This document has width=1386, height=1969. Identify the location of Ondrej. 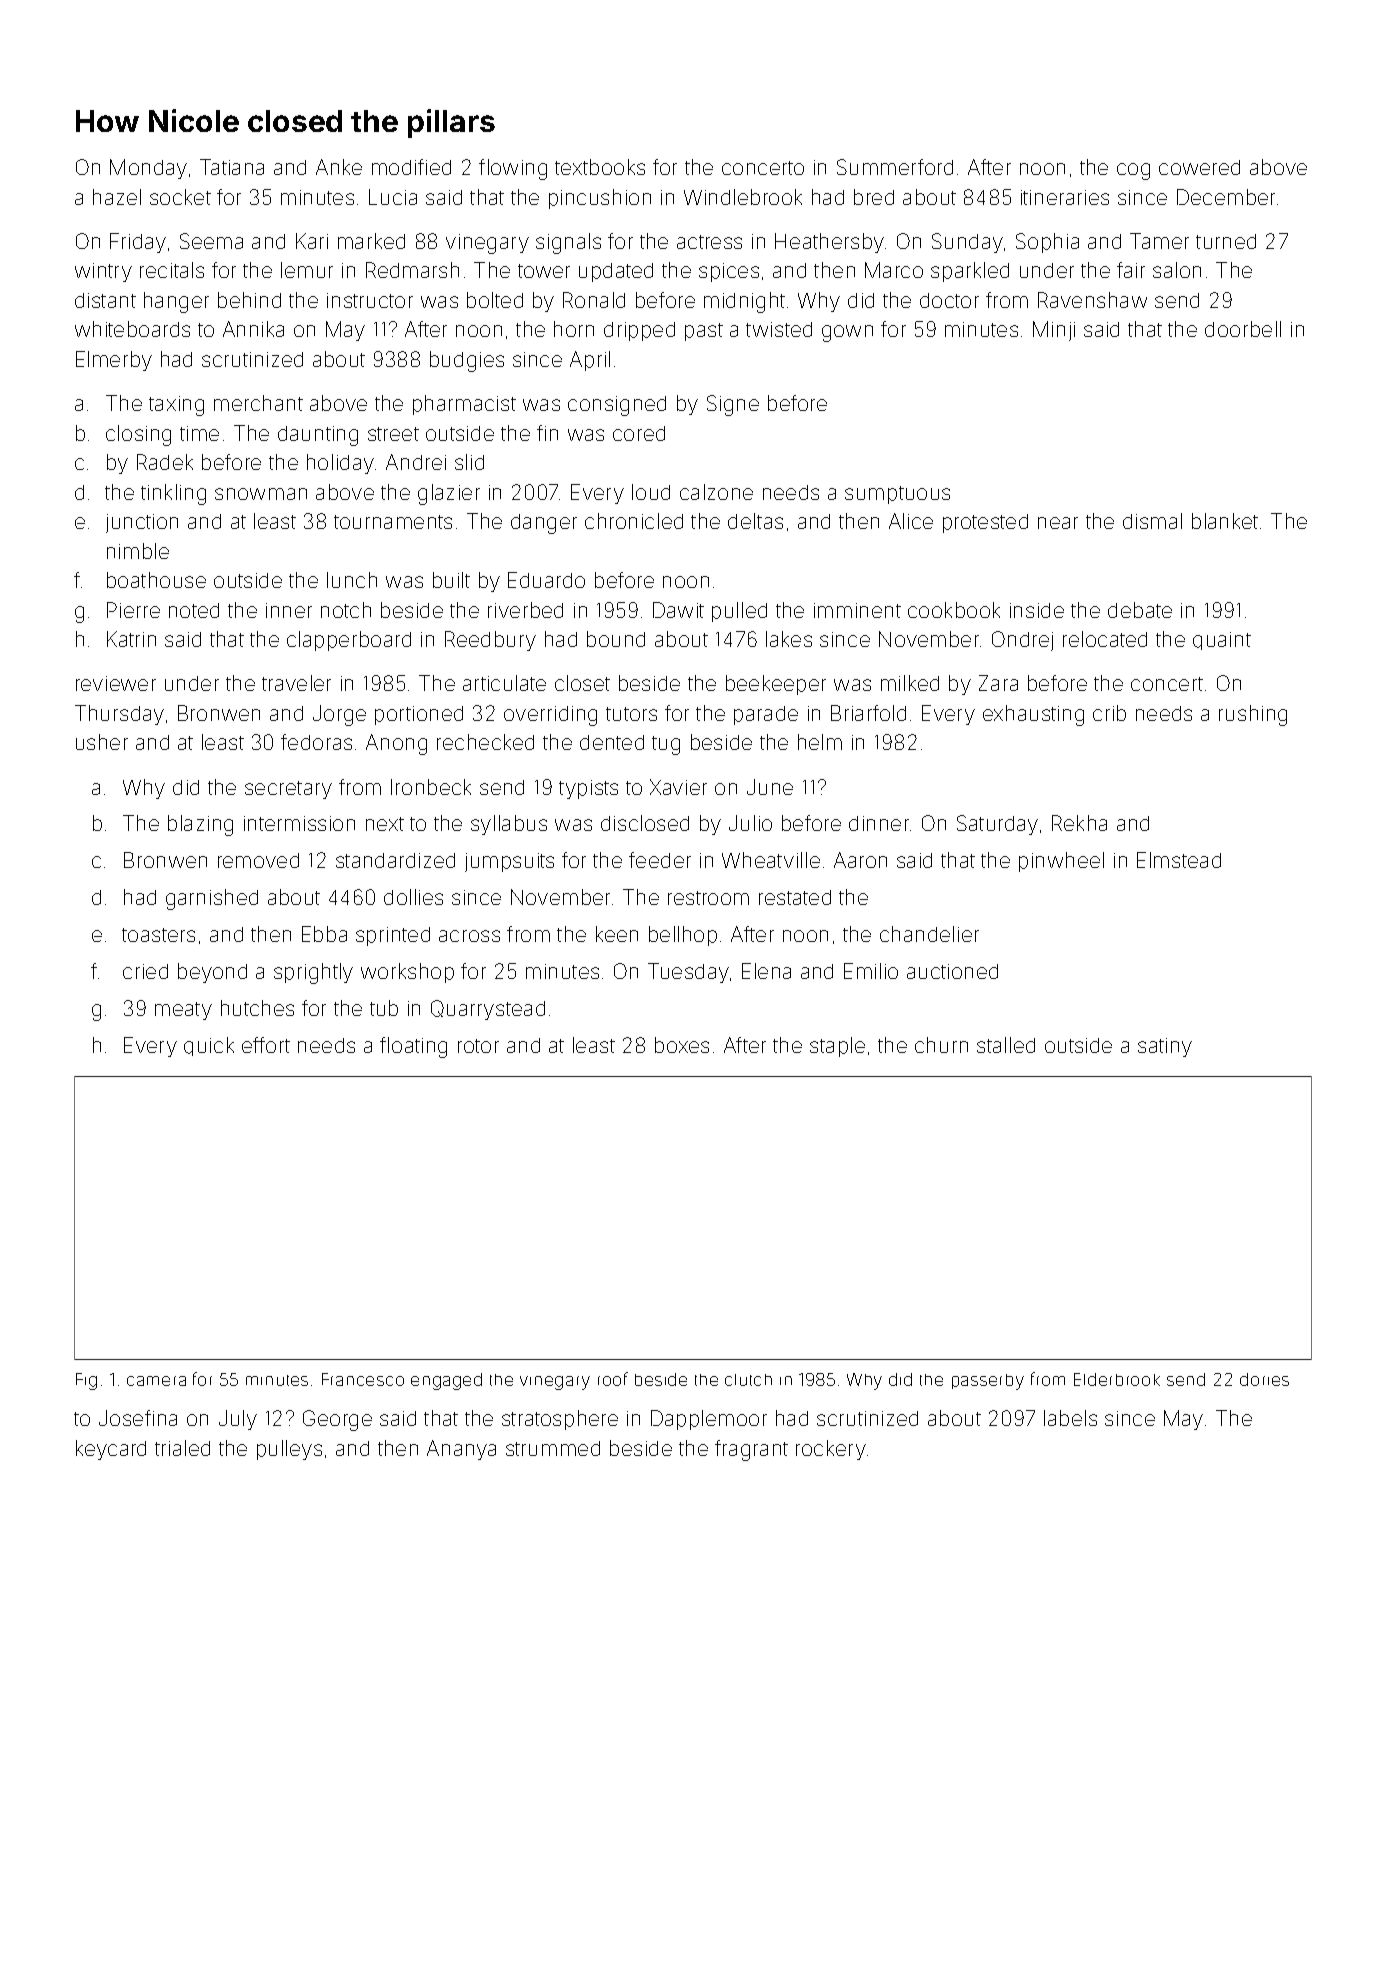
(1022, 641).
